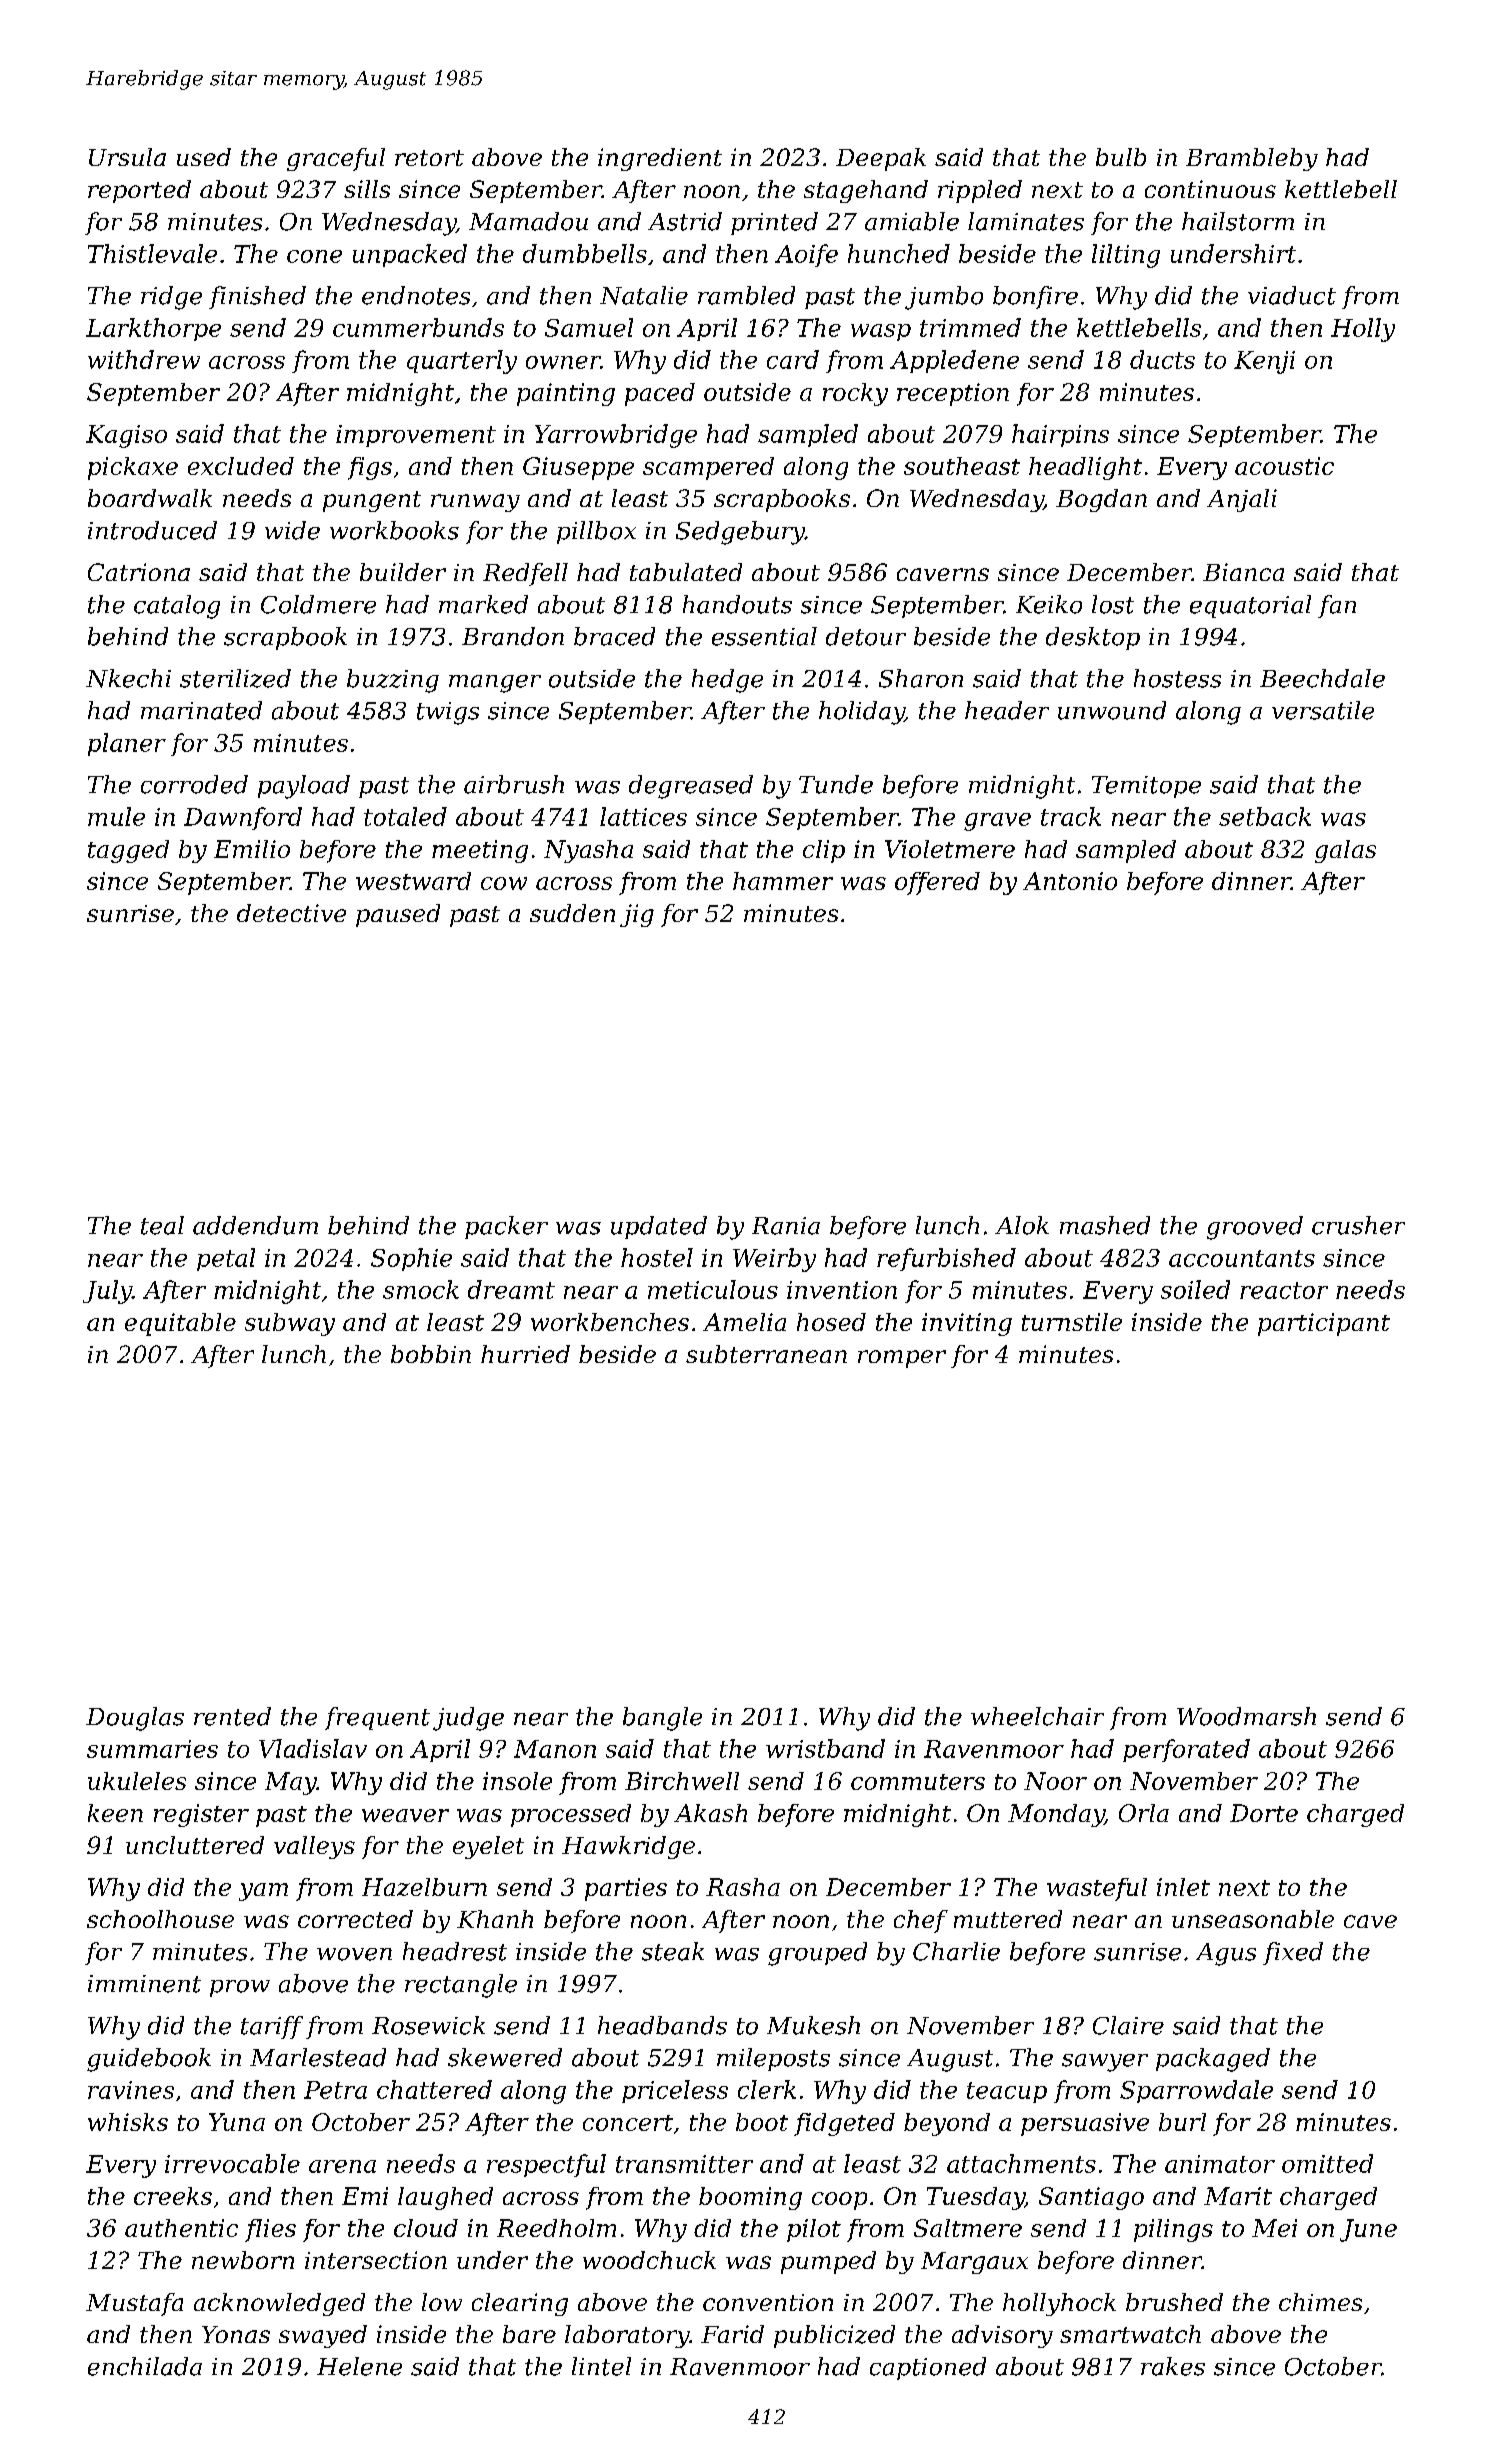  Describe the element at coordinates (377, 1718) in the screenshot. I see `frequent` at that location.
